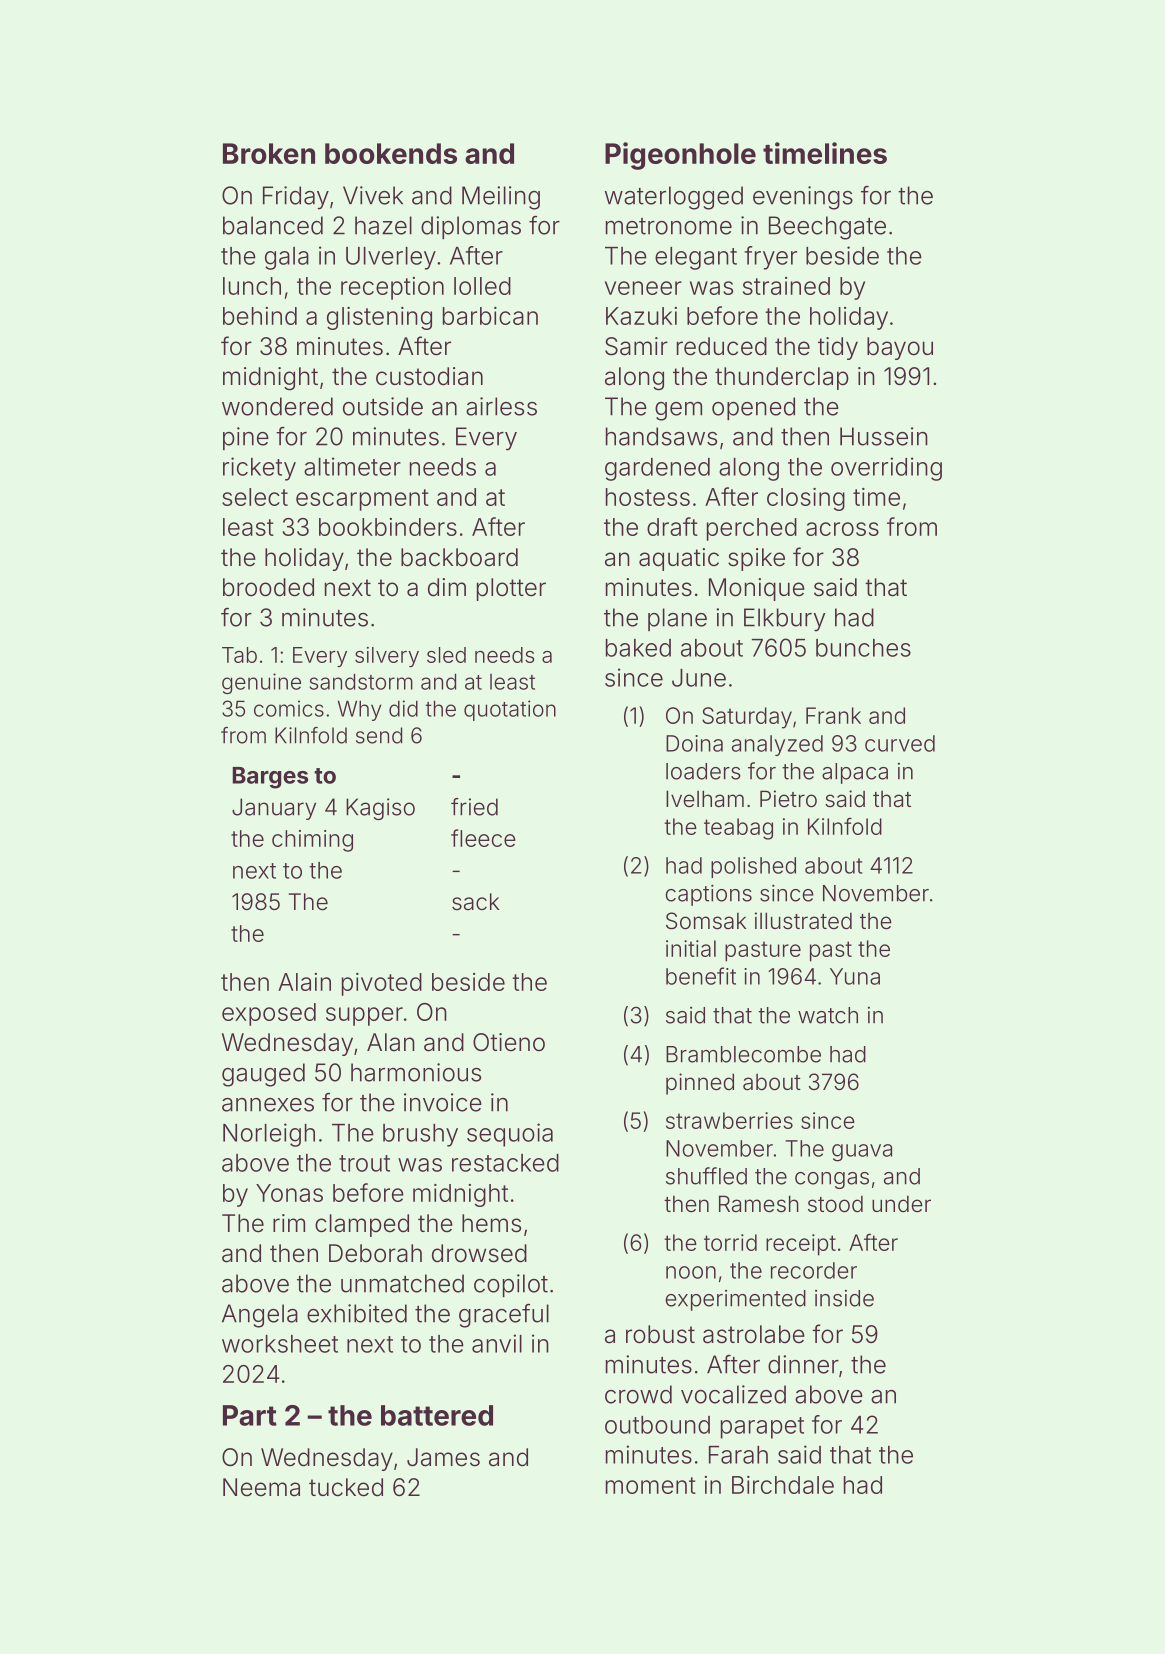 The height and width of the page is (1654, 1165). Describe the element at coordinates (648, 497) in the page. I see `hostess` at that location.
